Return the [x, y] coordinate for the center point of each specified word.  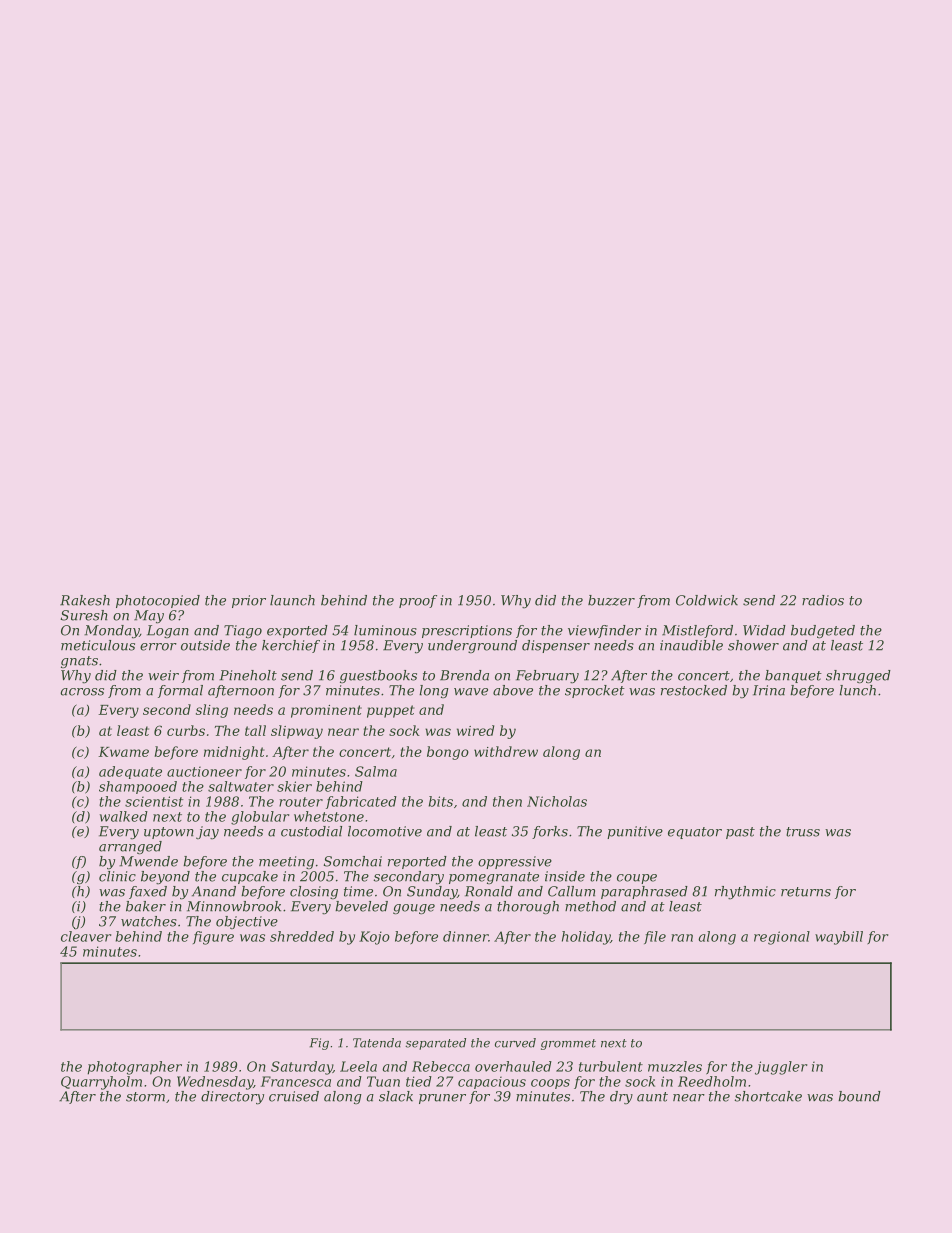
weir [163, 675]
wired [475, 730]
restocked [694, 690]
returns [806, 892]
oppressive [515, 862]
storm [145, 1097]
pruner [442, 1099]
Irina [769, 690]
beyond [165, 878]
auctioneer [204, 772]
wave [471, 692]
